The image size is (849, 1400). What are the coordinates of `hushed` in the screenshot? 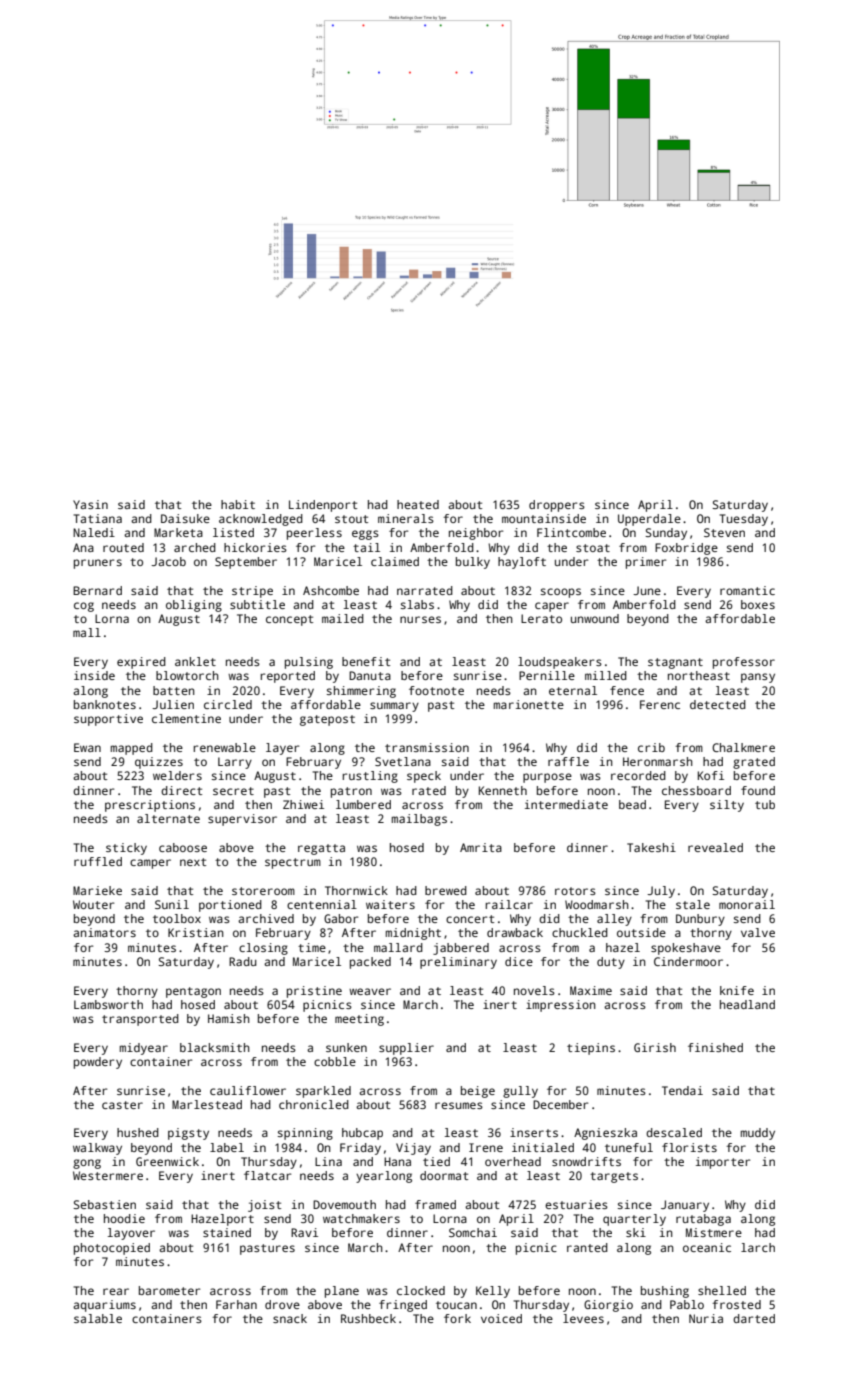 It's located at (138, 1132).
